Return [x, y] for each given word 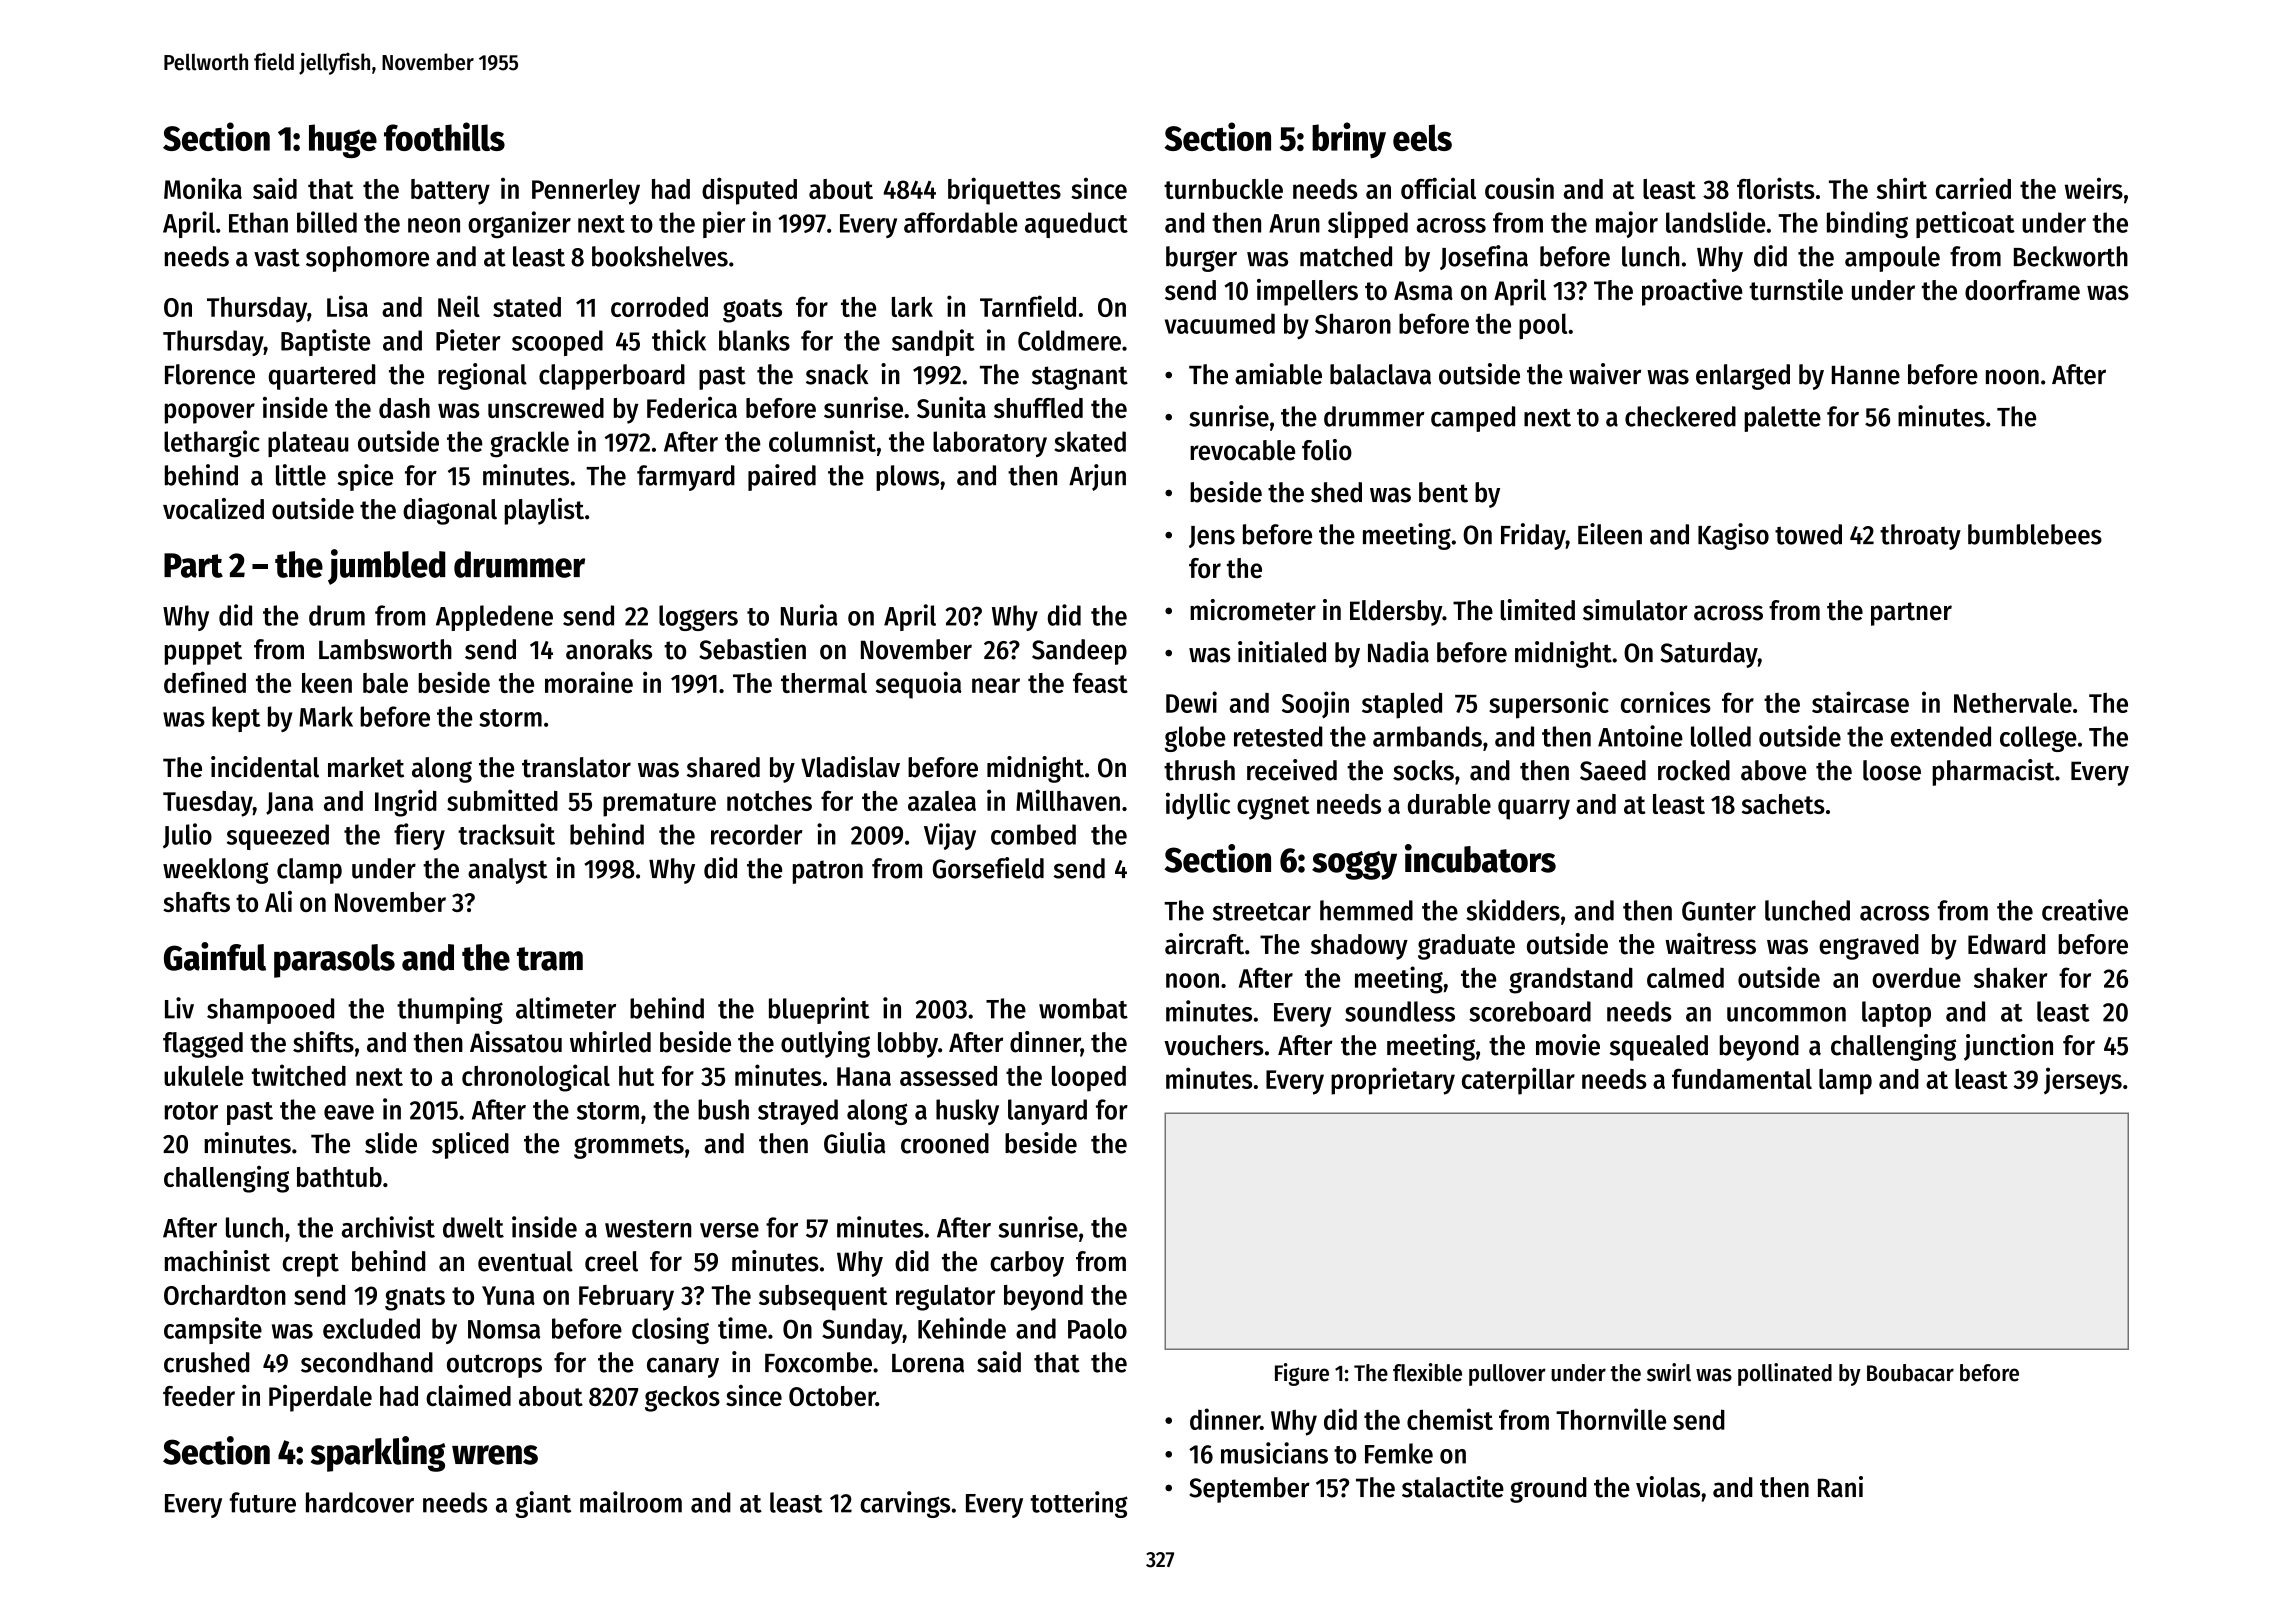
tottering [1079, 1504]
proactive [1692, 292]
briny [1349, 140]
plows [907, 478]
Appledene [494, 618]
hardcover [360, 1502]
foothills [444, 136]
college [2038, 739]
